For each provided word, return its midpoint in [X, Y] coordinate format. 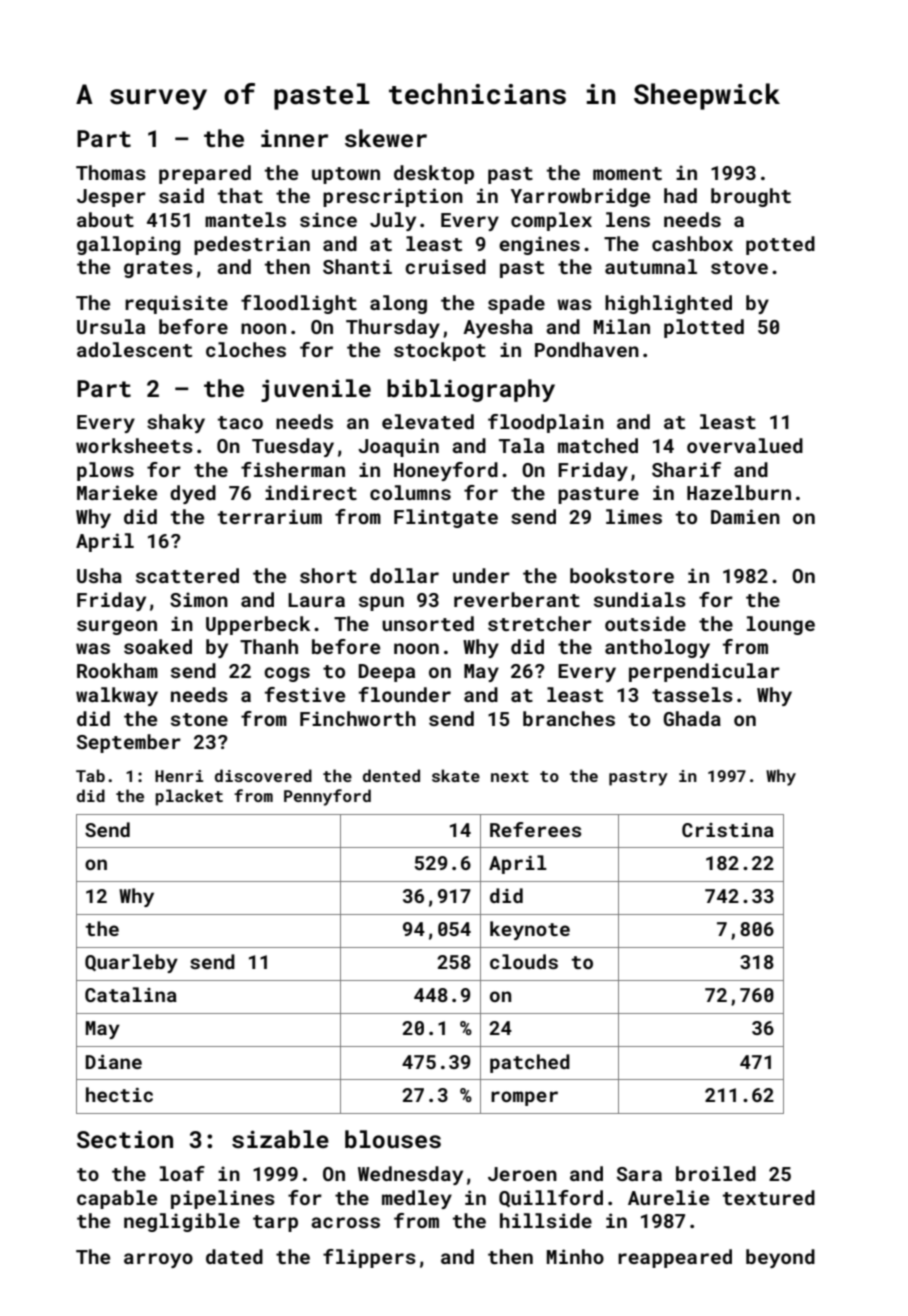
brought [751, 197]
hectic [119, 1094]
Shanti [357, 266]
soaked [158, 646]
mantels [245, 219]
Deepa [387, 673]
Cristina [728, 830]
